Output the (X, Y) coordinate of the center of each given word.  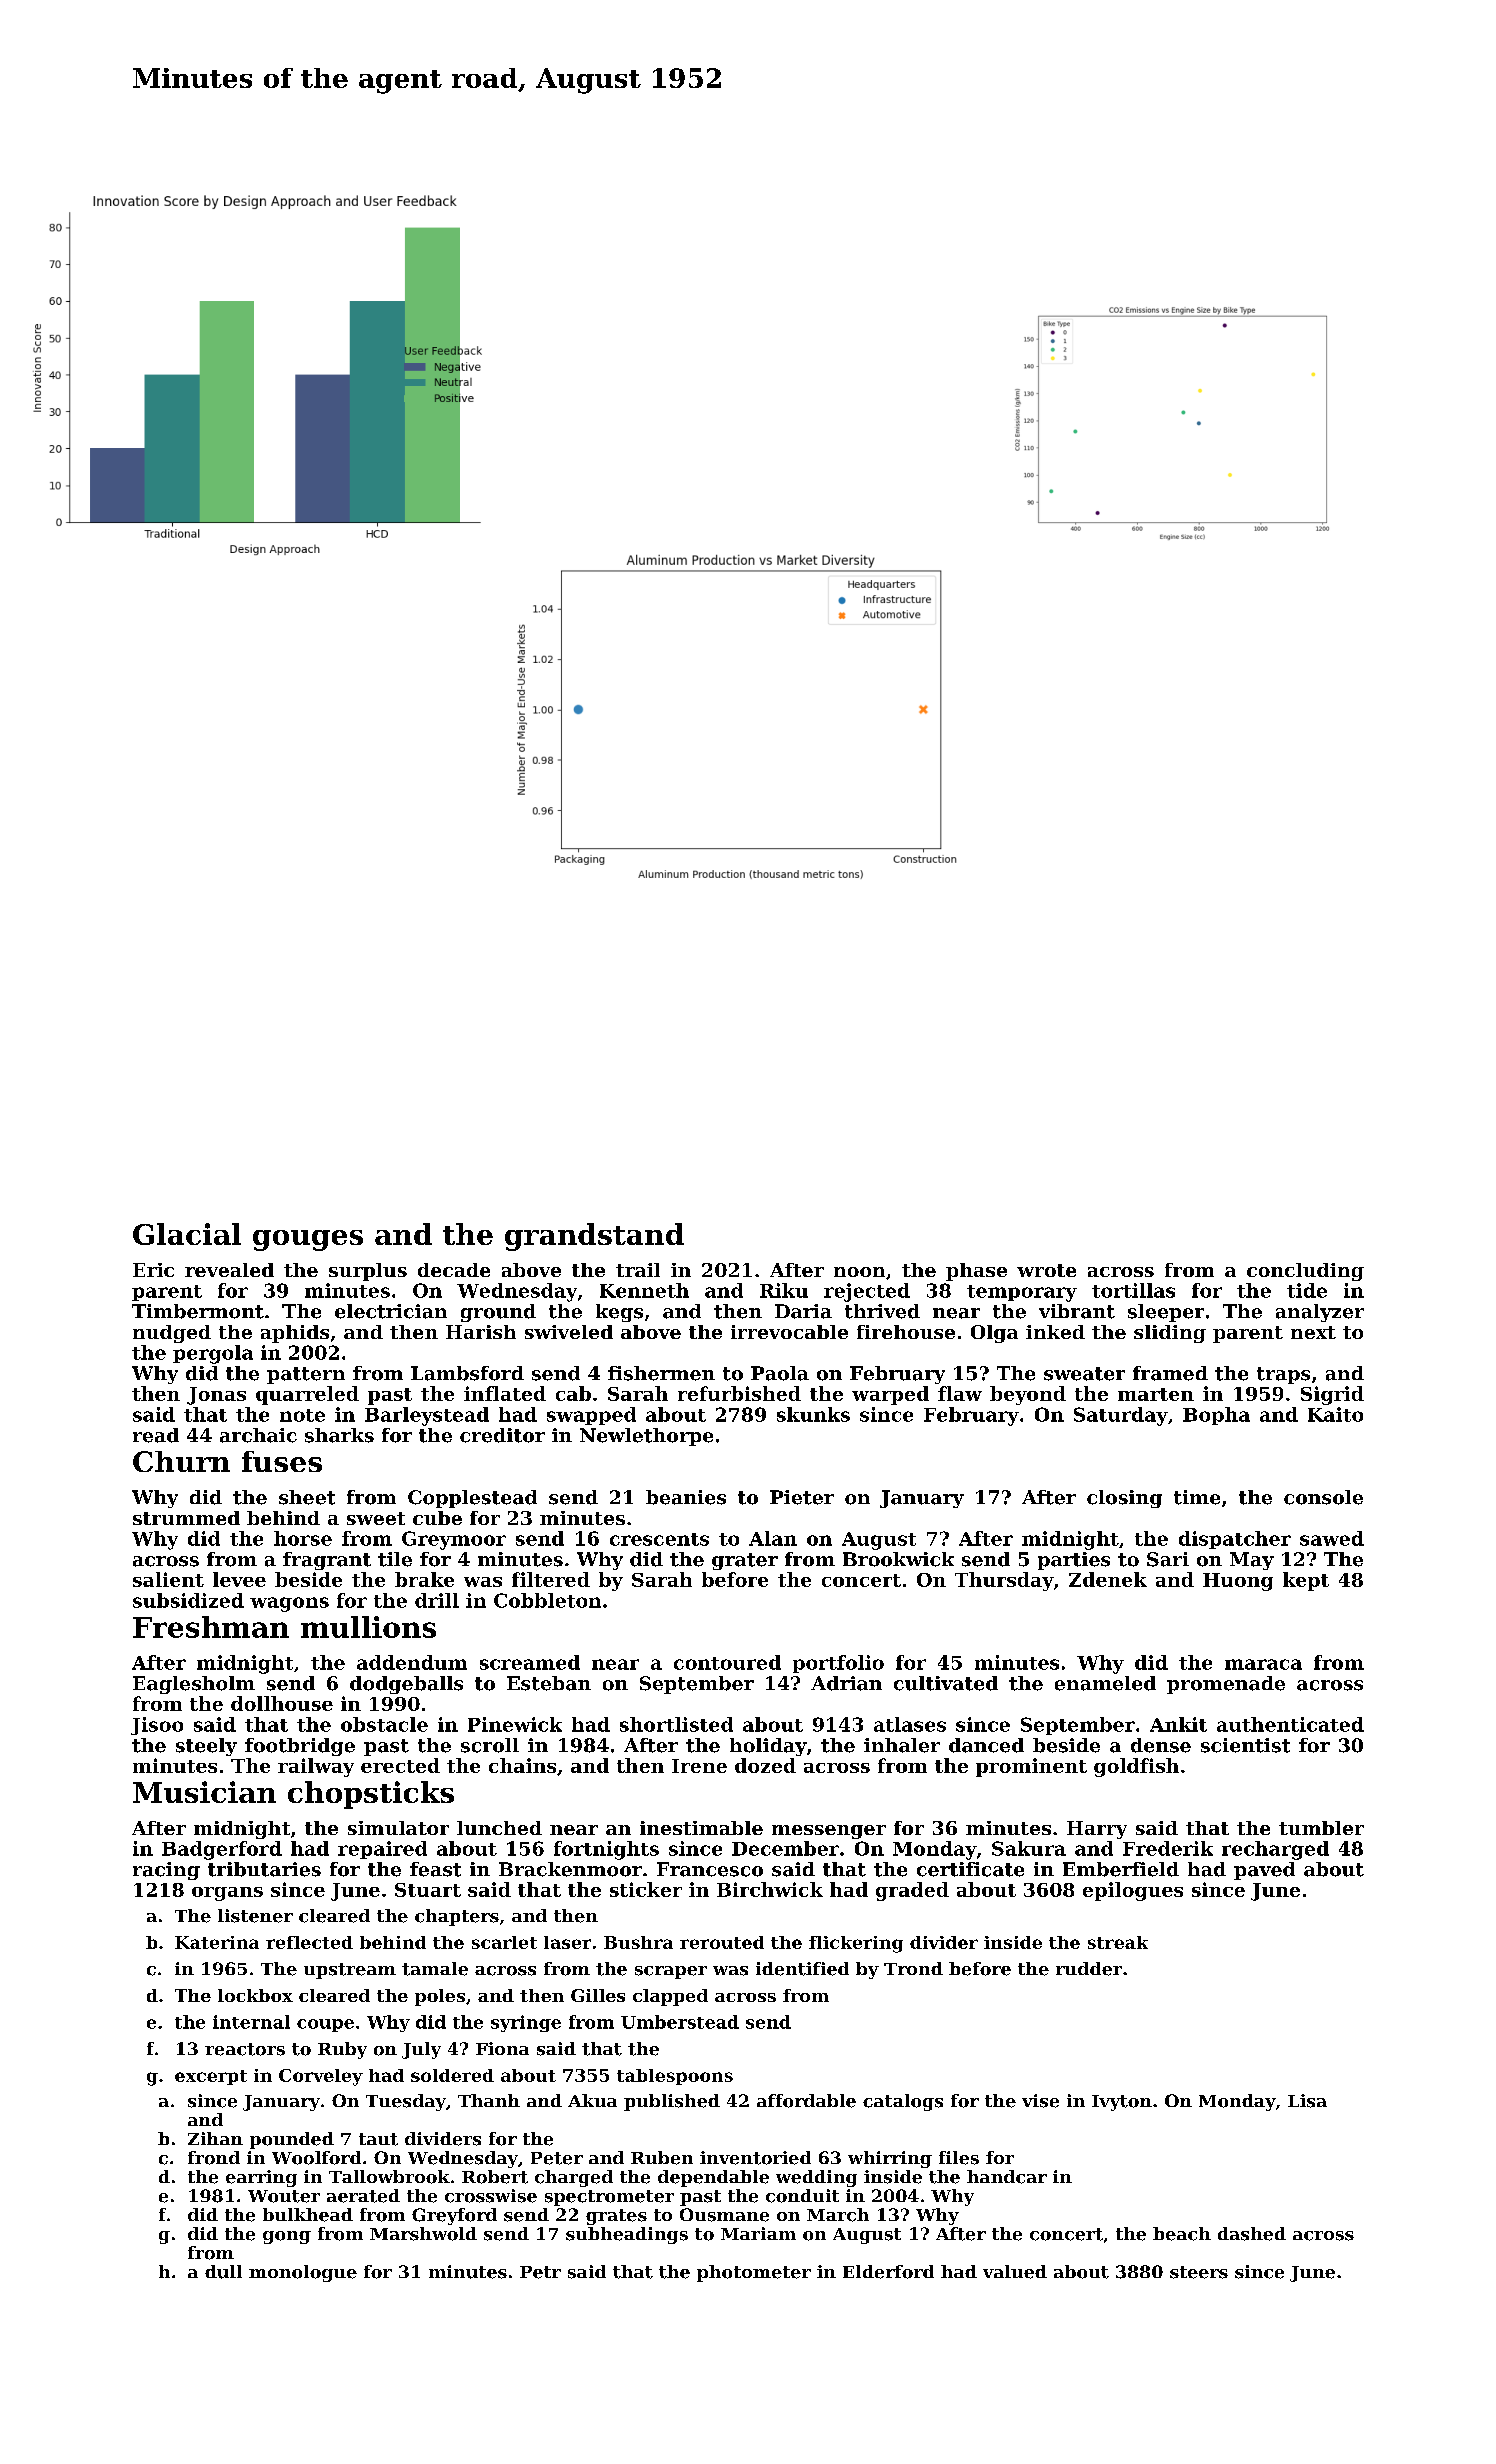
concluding (1305, 1272)
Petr (540, 2272)
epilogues (1133, 1891)
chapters (457, 1917)
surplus (368, 1272)
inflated (505, 1393)
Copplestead (472, 1499)
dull (223, 2272)
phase (976, 1272)
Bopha (1216, 1416)
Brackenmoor (570, 1869)
